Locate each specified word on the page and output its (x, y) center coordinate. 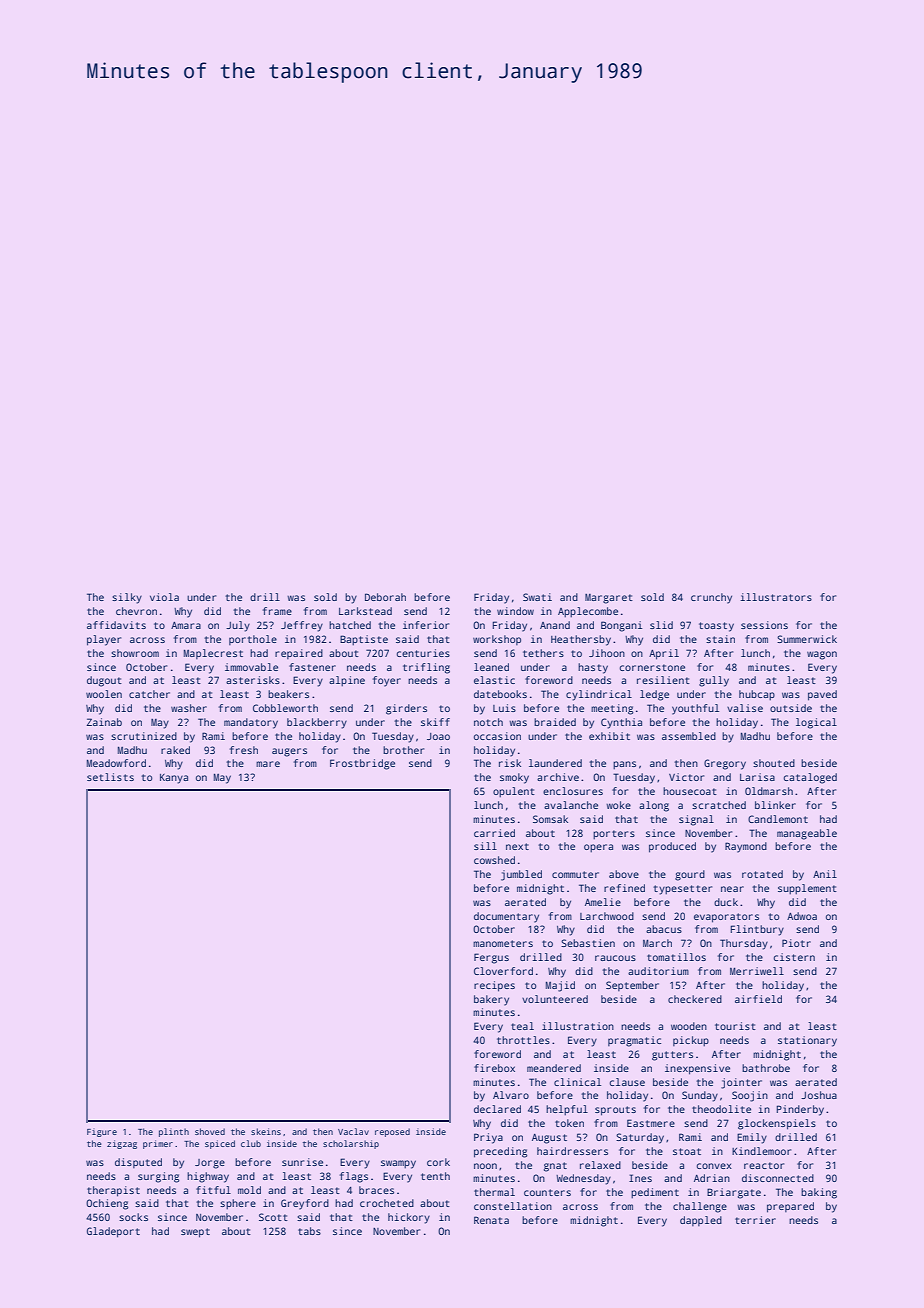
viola (164, 597)
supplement (807, 889)
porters (614, 835)
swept (195, 1233)
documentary (506, 917)
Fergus (491, 958)
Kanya (174, 779)
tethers (543, 653)
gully (714, 681)
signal (696, 820)
